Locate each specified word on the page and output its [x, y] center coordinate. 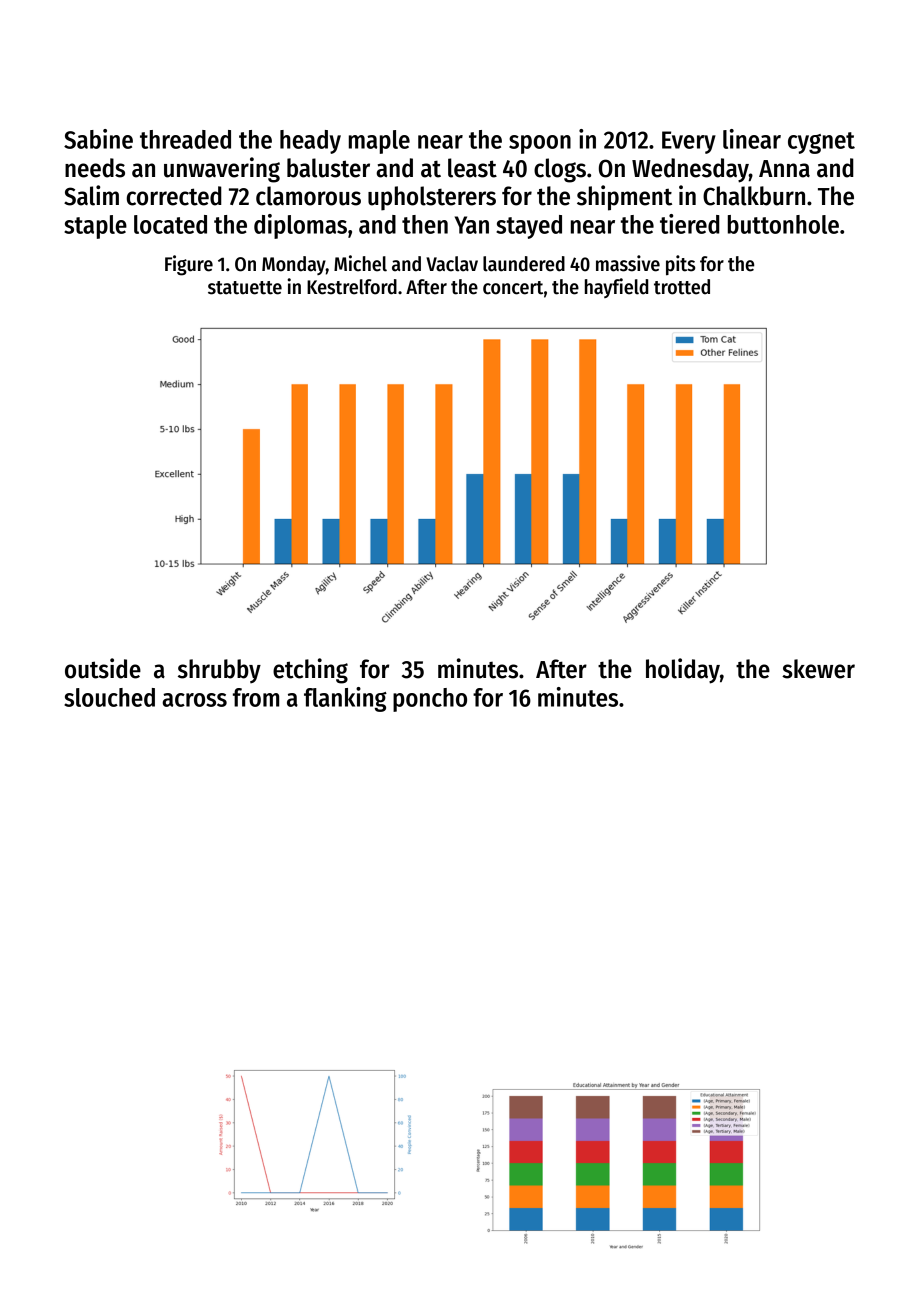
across [194, 700]
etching [310, 671]
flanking [345, 699]
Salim [91, 195]
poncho [430, 700]
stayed [529, 227]
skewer [818, 669]
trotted [682, 287]
